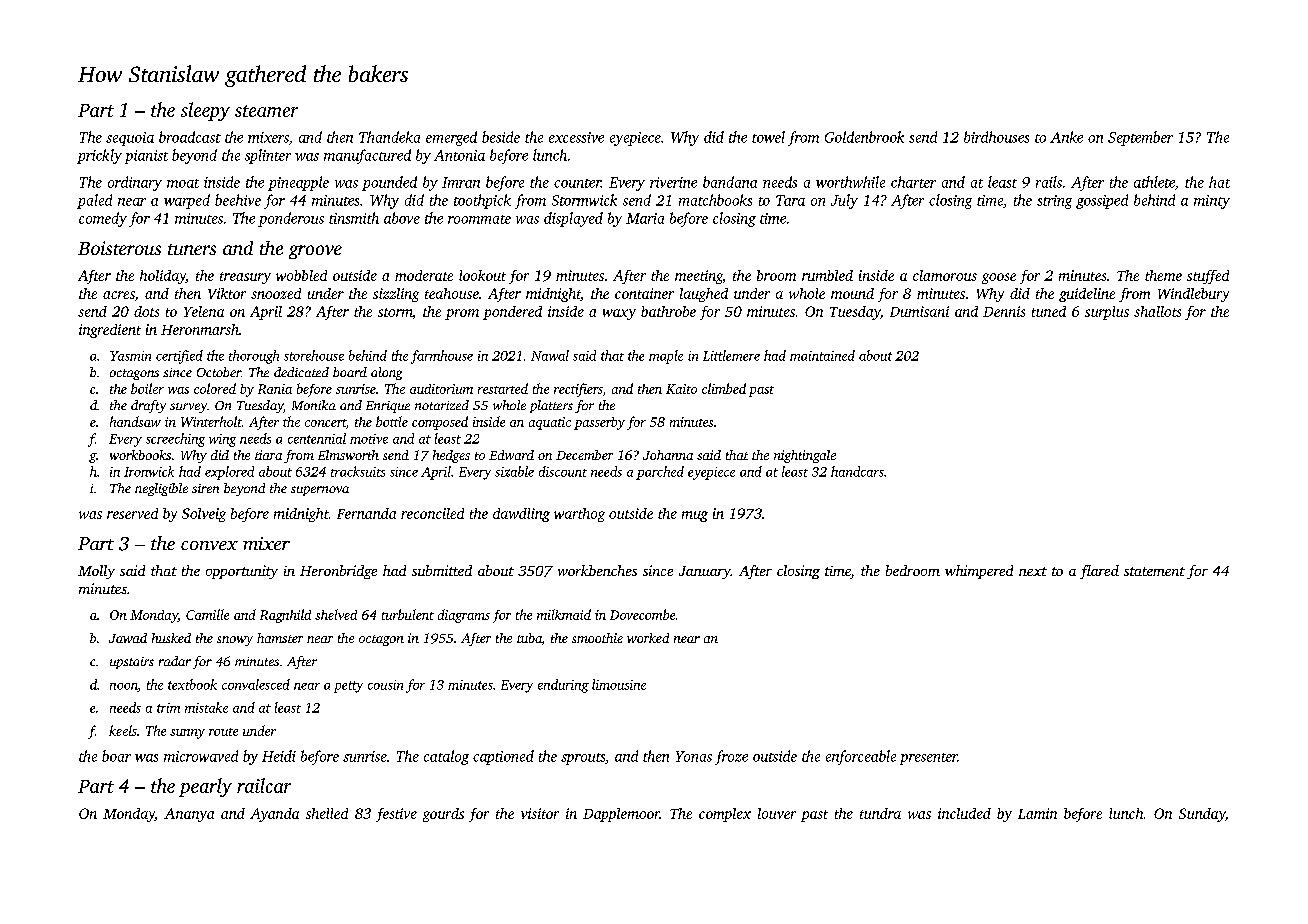 The image size is (1308, 924). Describe the element at coordinates (852, 293) in the screenshot. I see `mound` at that location.
